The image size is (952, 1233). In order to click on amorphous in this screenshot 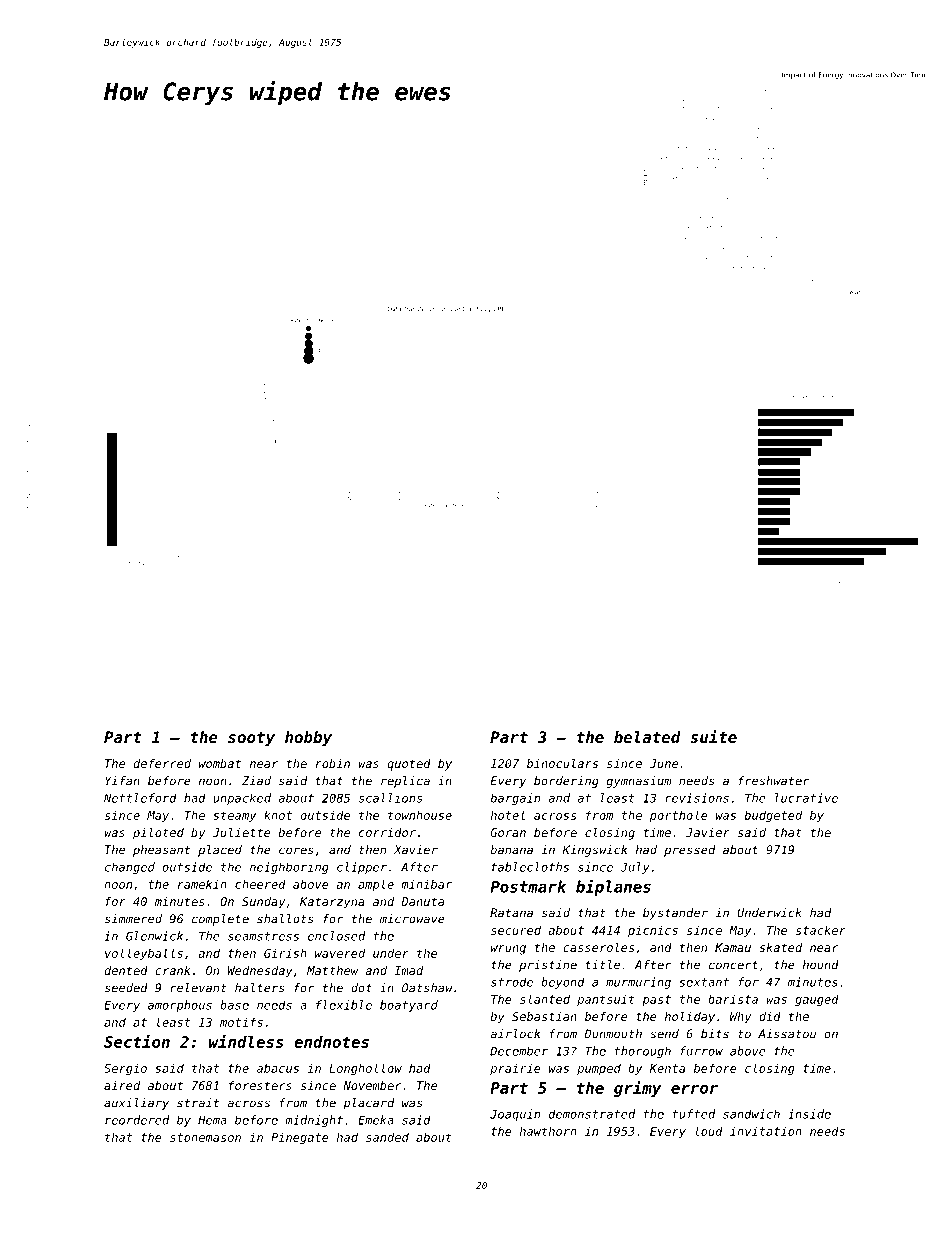, I will do `click(180, 1006)`.
